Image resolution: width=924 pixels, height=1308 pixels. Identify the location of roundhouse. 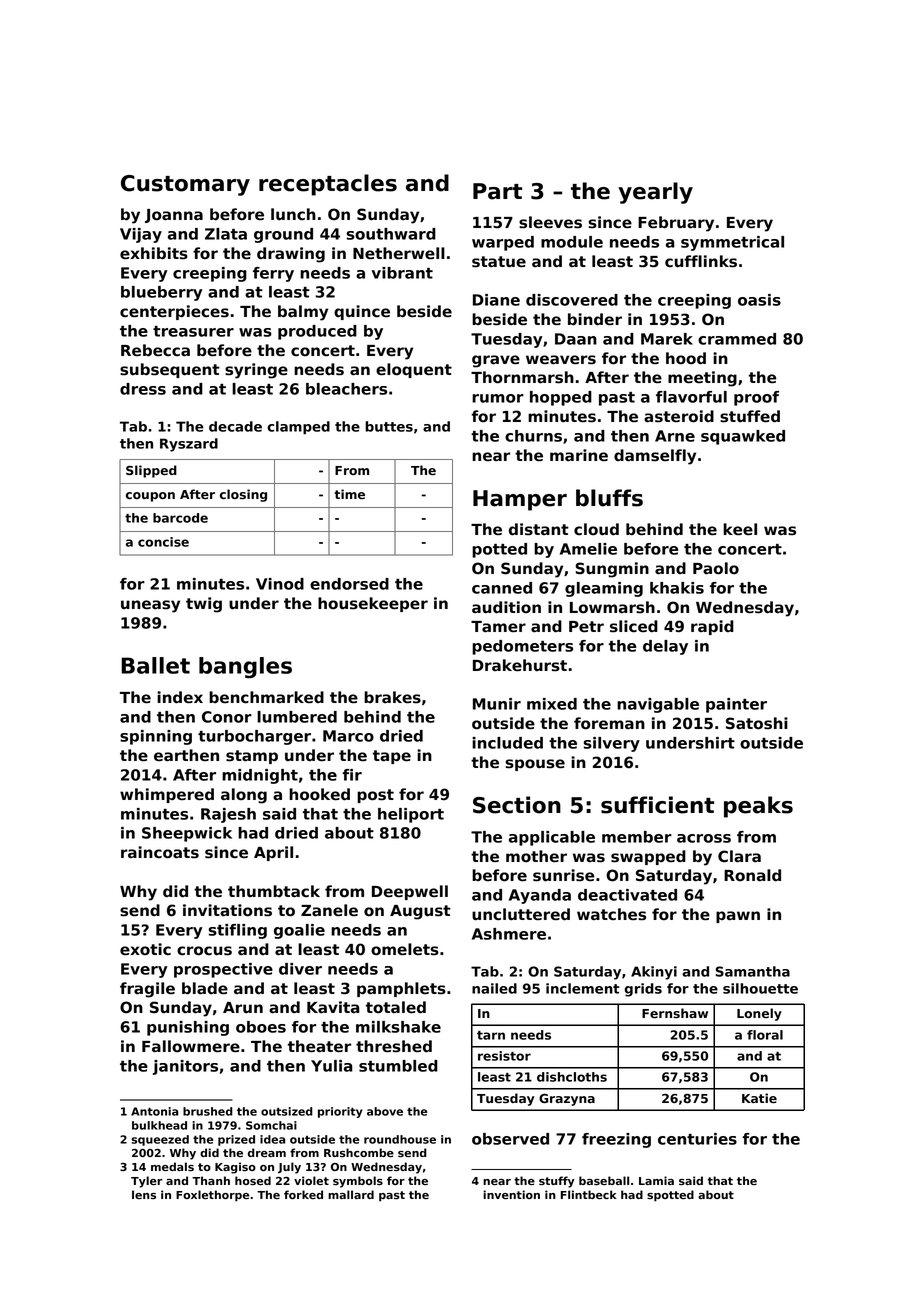
(400, 1139).
